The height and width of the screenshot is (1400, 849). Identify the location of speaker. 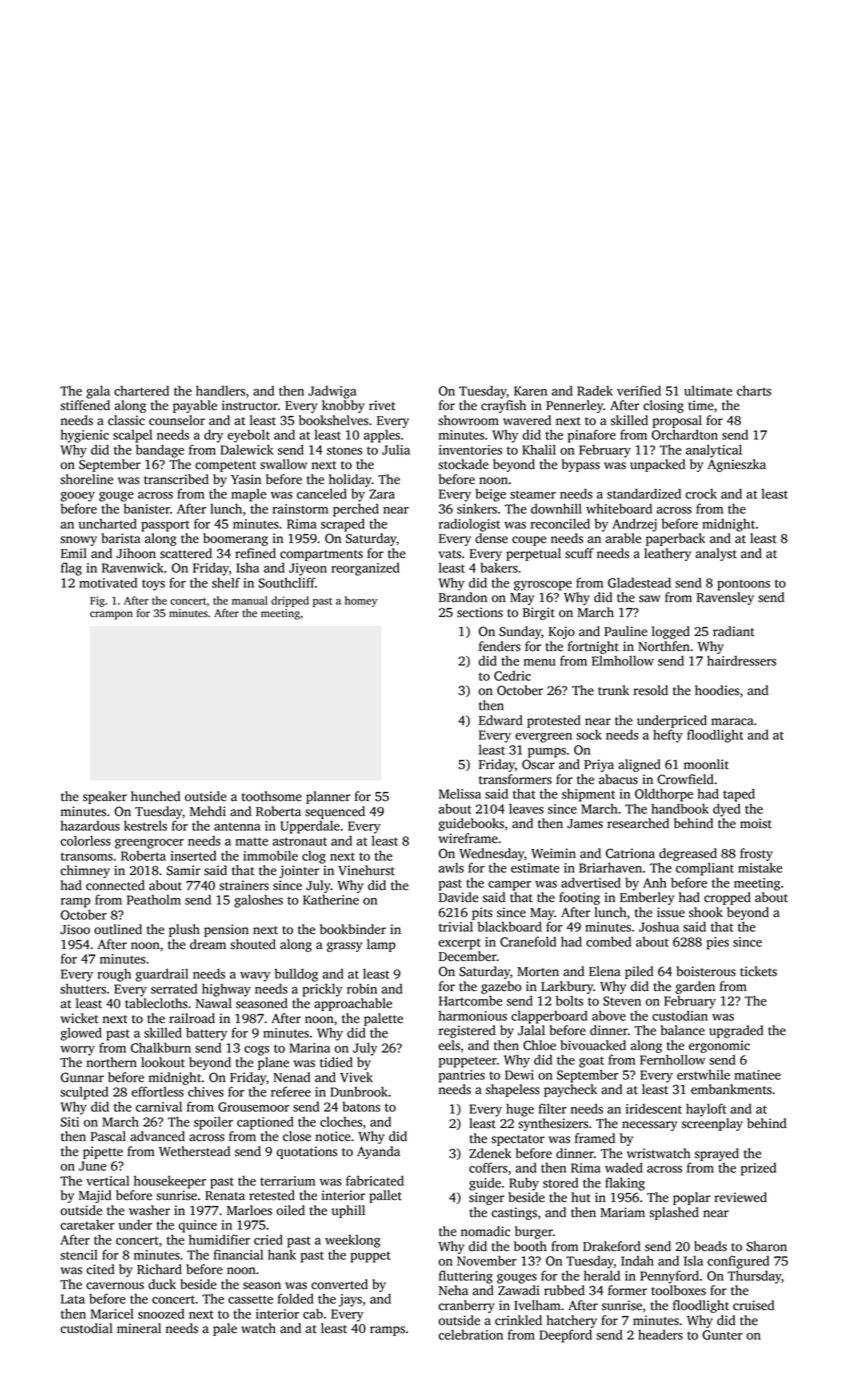
(105, 797).
